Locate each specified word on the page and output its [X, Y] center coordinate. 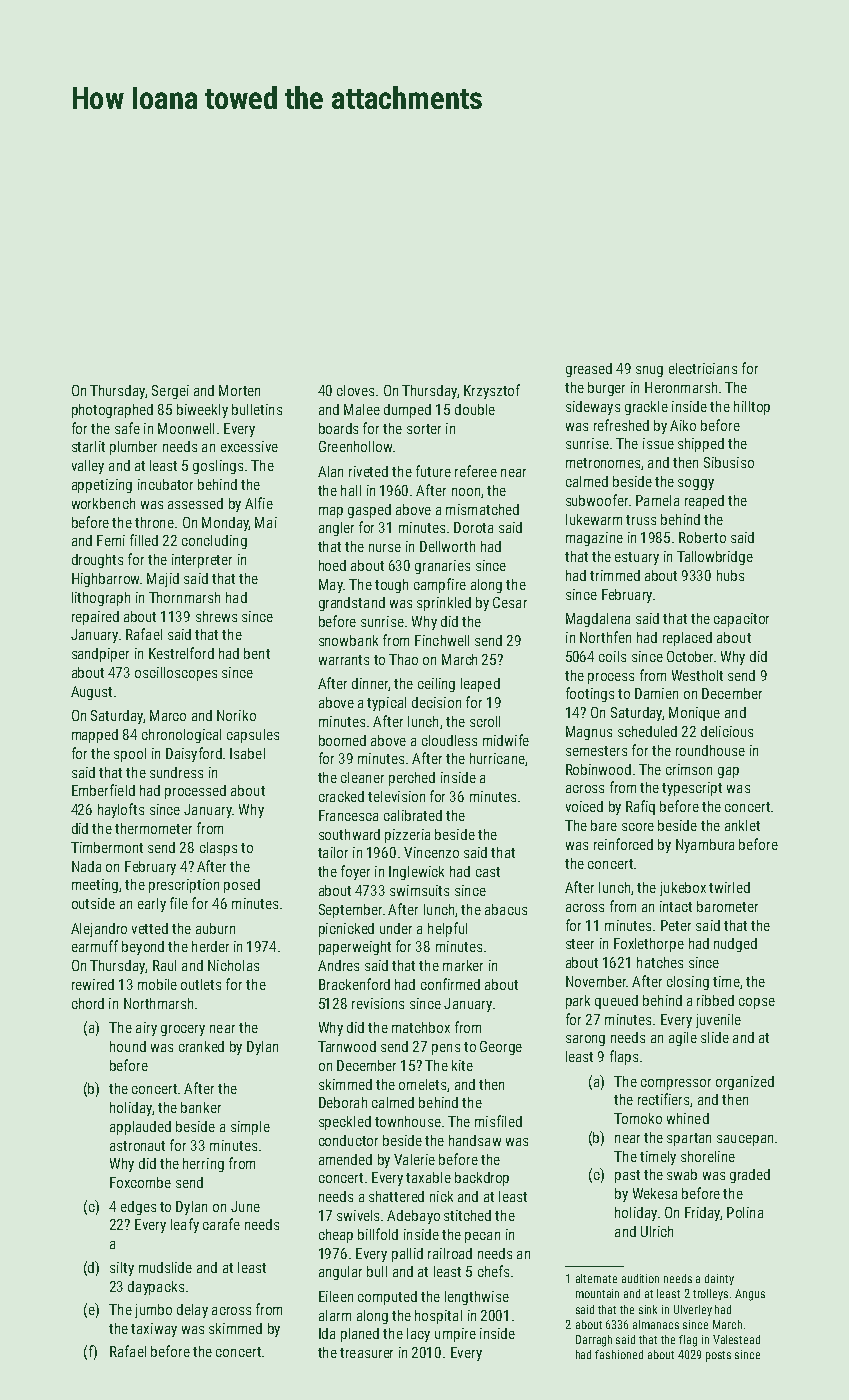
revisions [378, 1003]
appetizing [102, 486]
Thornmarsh [184, 597]
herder [210, 946]
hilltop [752, 408]
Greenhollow [355, 446]
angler [336, 529]
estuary [637, 558]
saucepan [745, 1140]
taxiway [154, 1330]
